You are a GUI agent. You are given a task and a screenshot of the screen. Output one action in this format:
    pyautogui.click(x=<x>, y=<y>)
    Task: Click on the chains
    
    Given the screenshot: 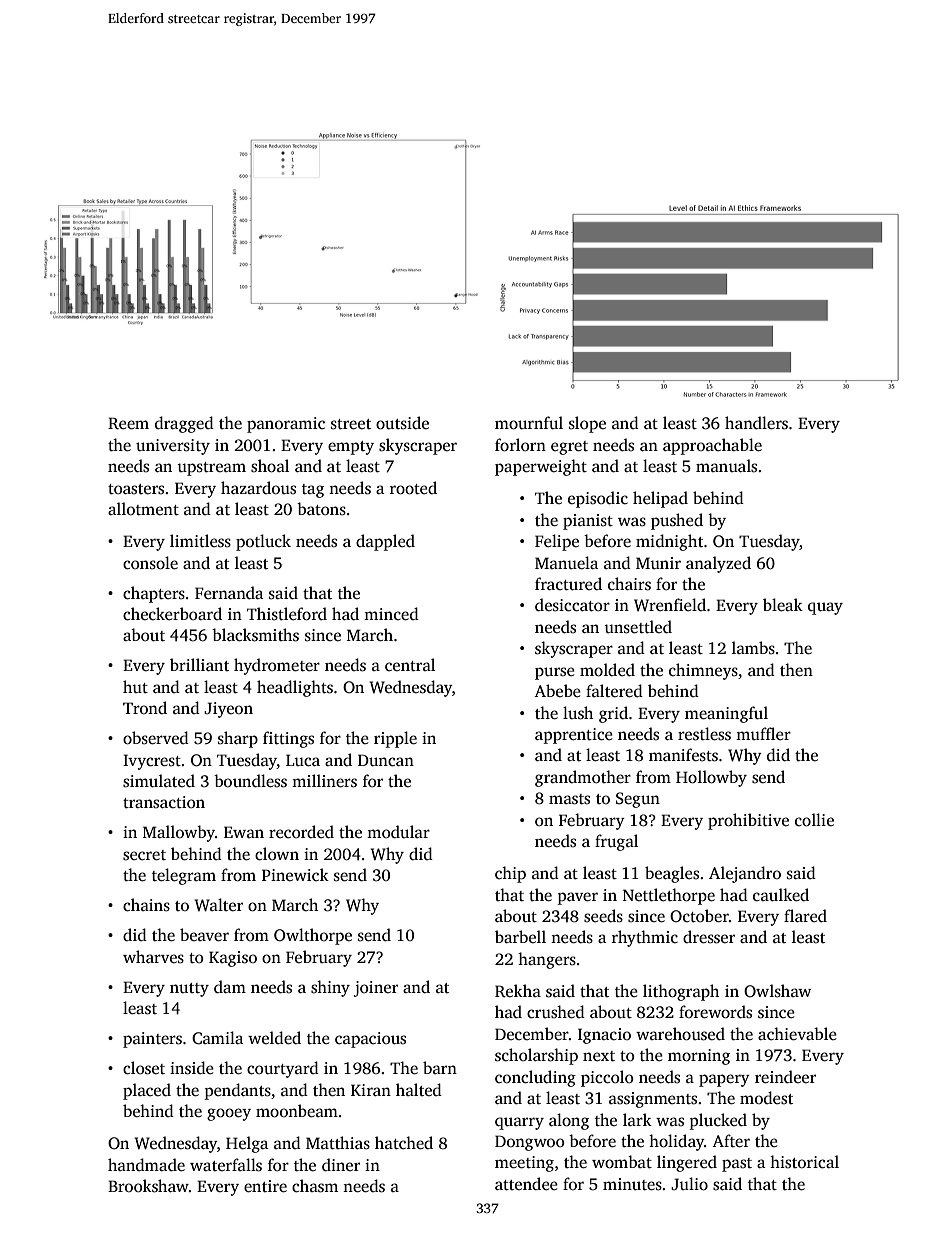 What is the action you would take?
    pyautogui.click(x=146, y=905)
